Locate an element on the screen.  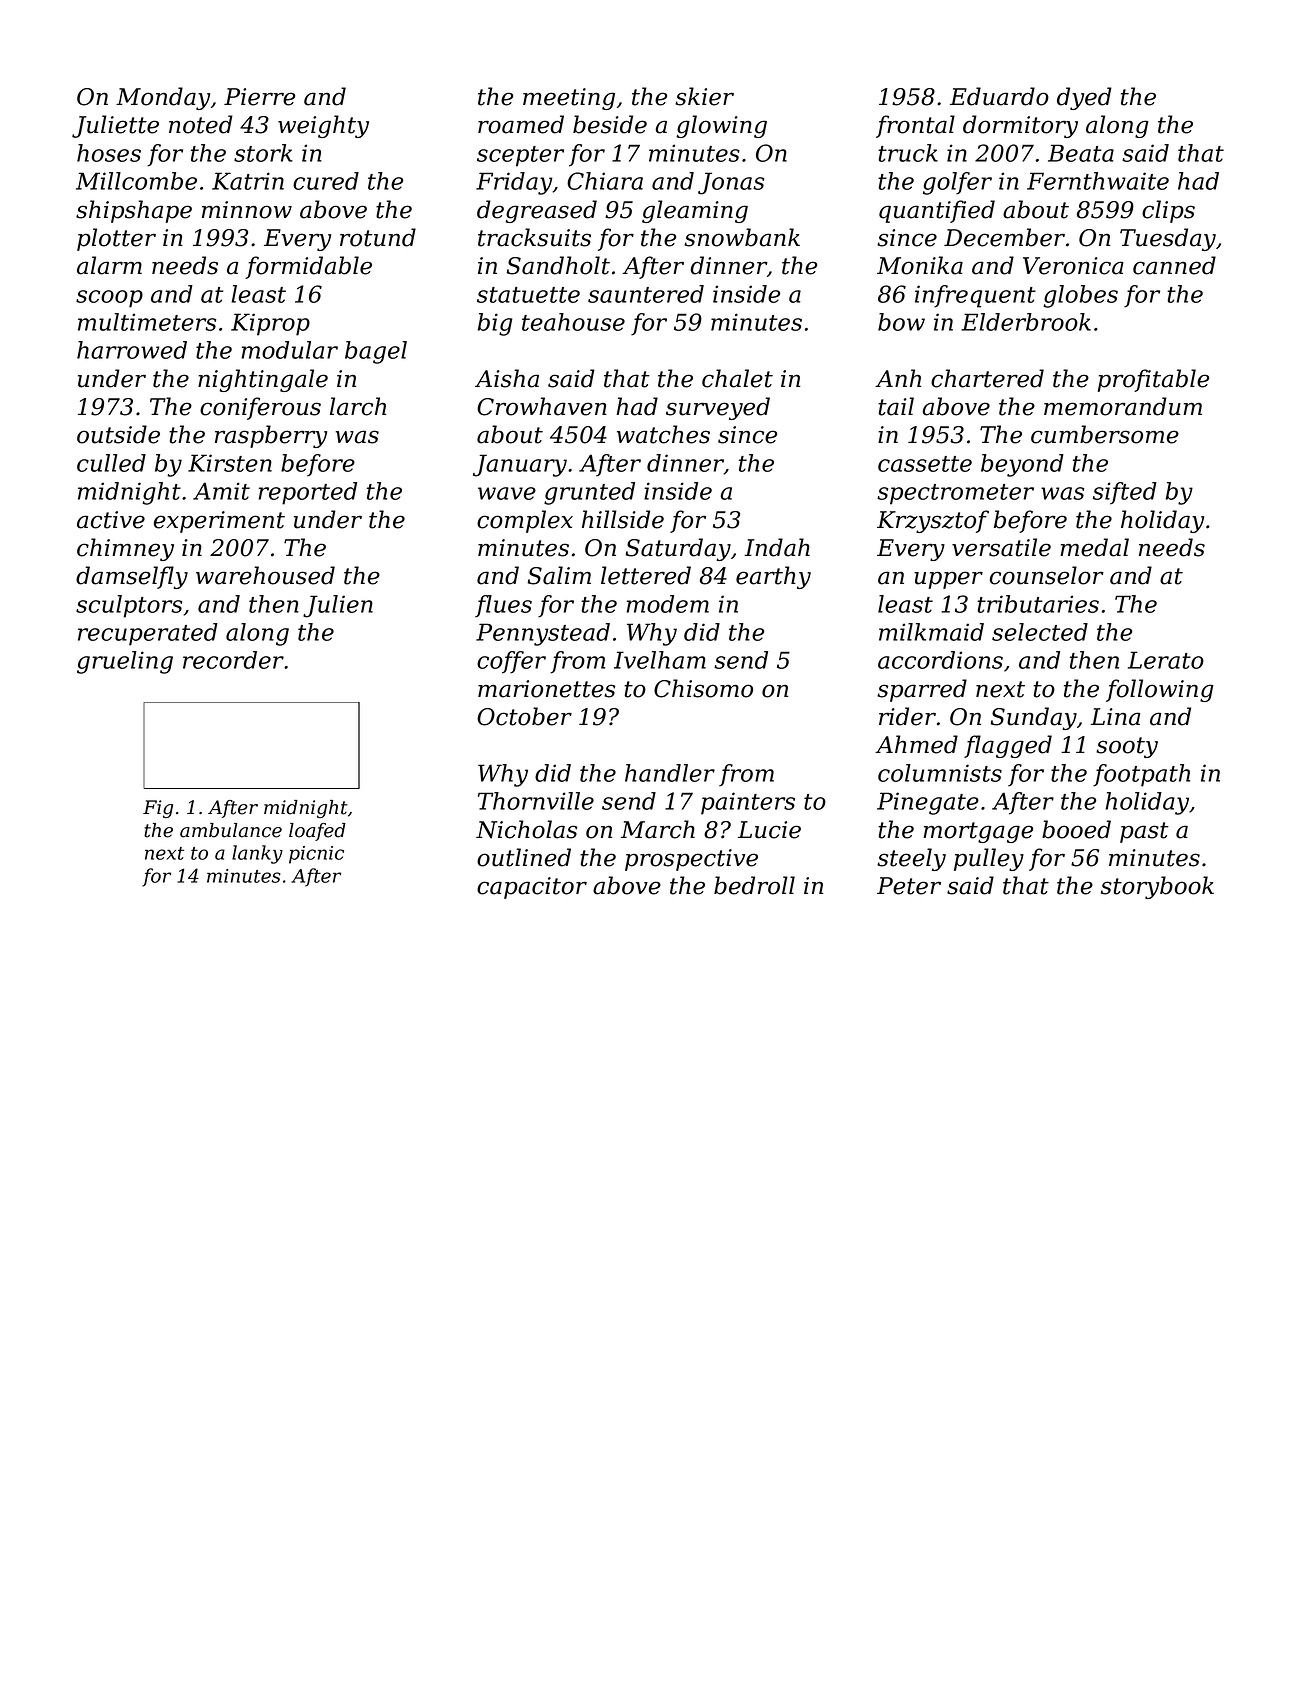
skier is located at coordinates (704, 96).
